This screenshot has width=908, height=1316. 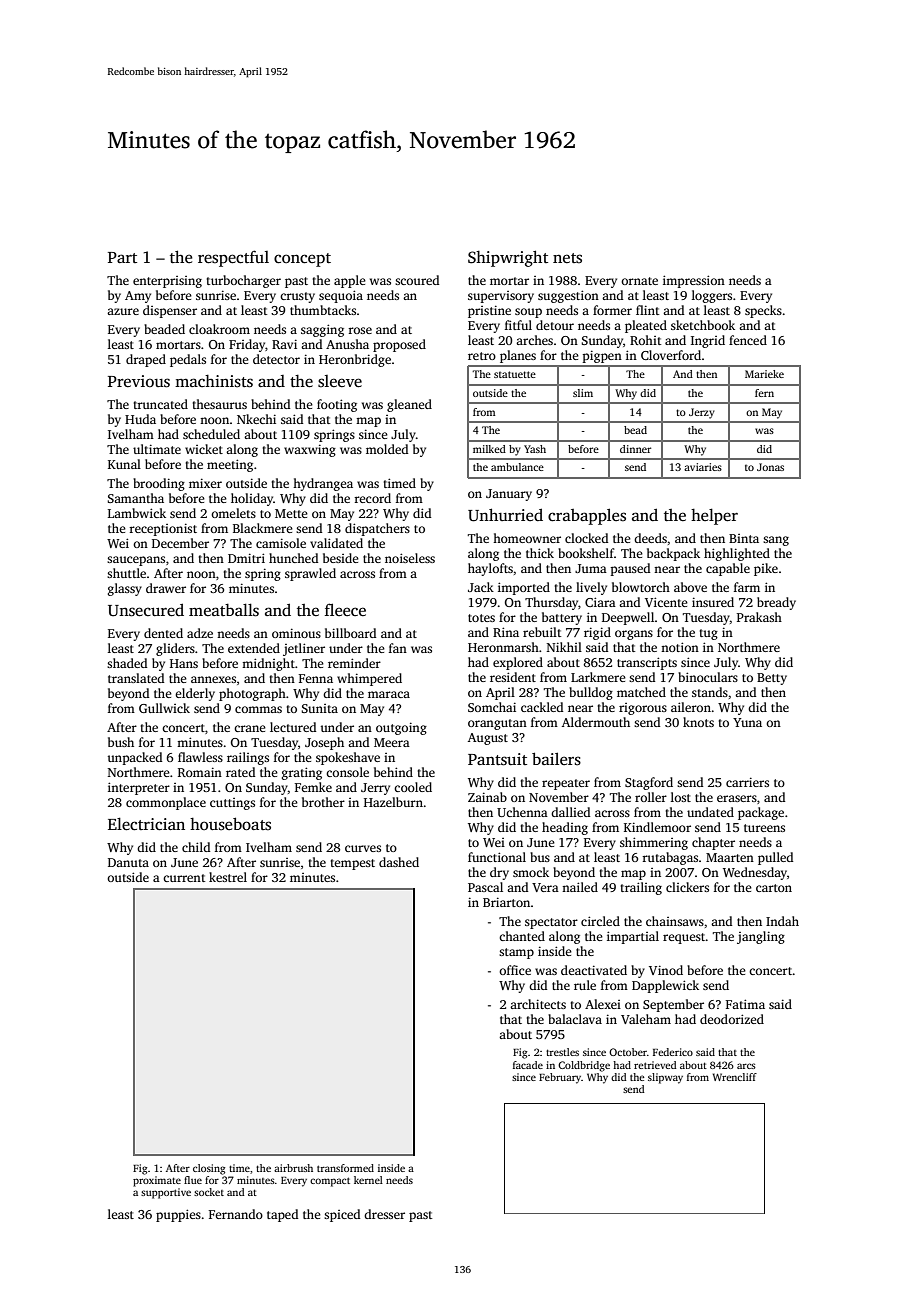 What do you see at coordinates (508, 258) in the screenshot?
I see `Shipwright` at bounding box center [508, 258].
